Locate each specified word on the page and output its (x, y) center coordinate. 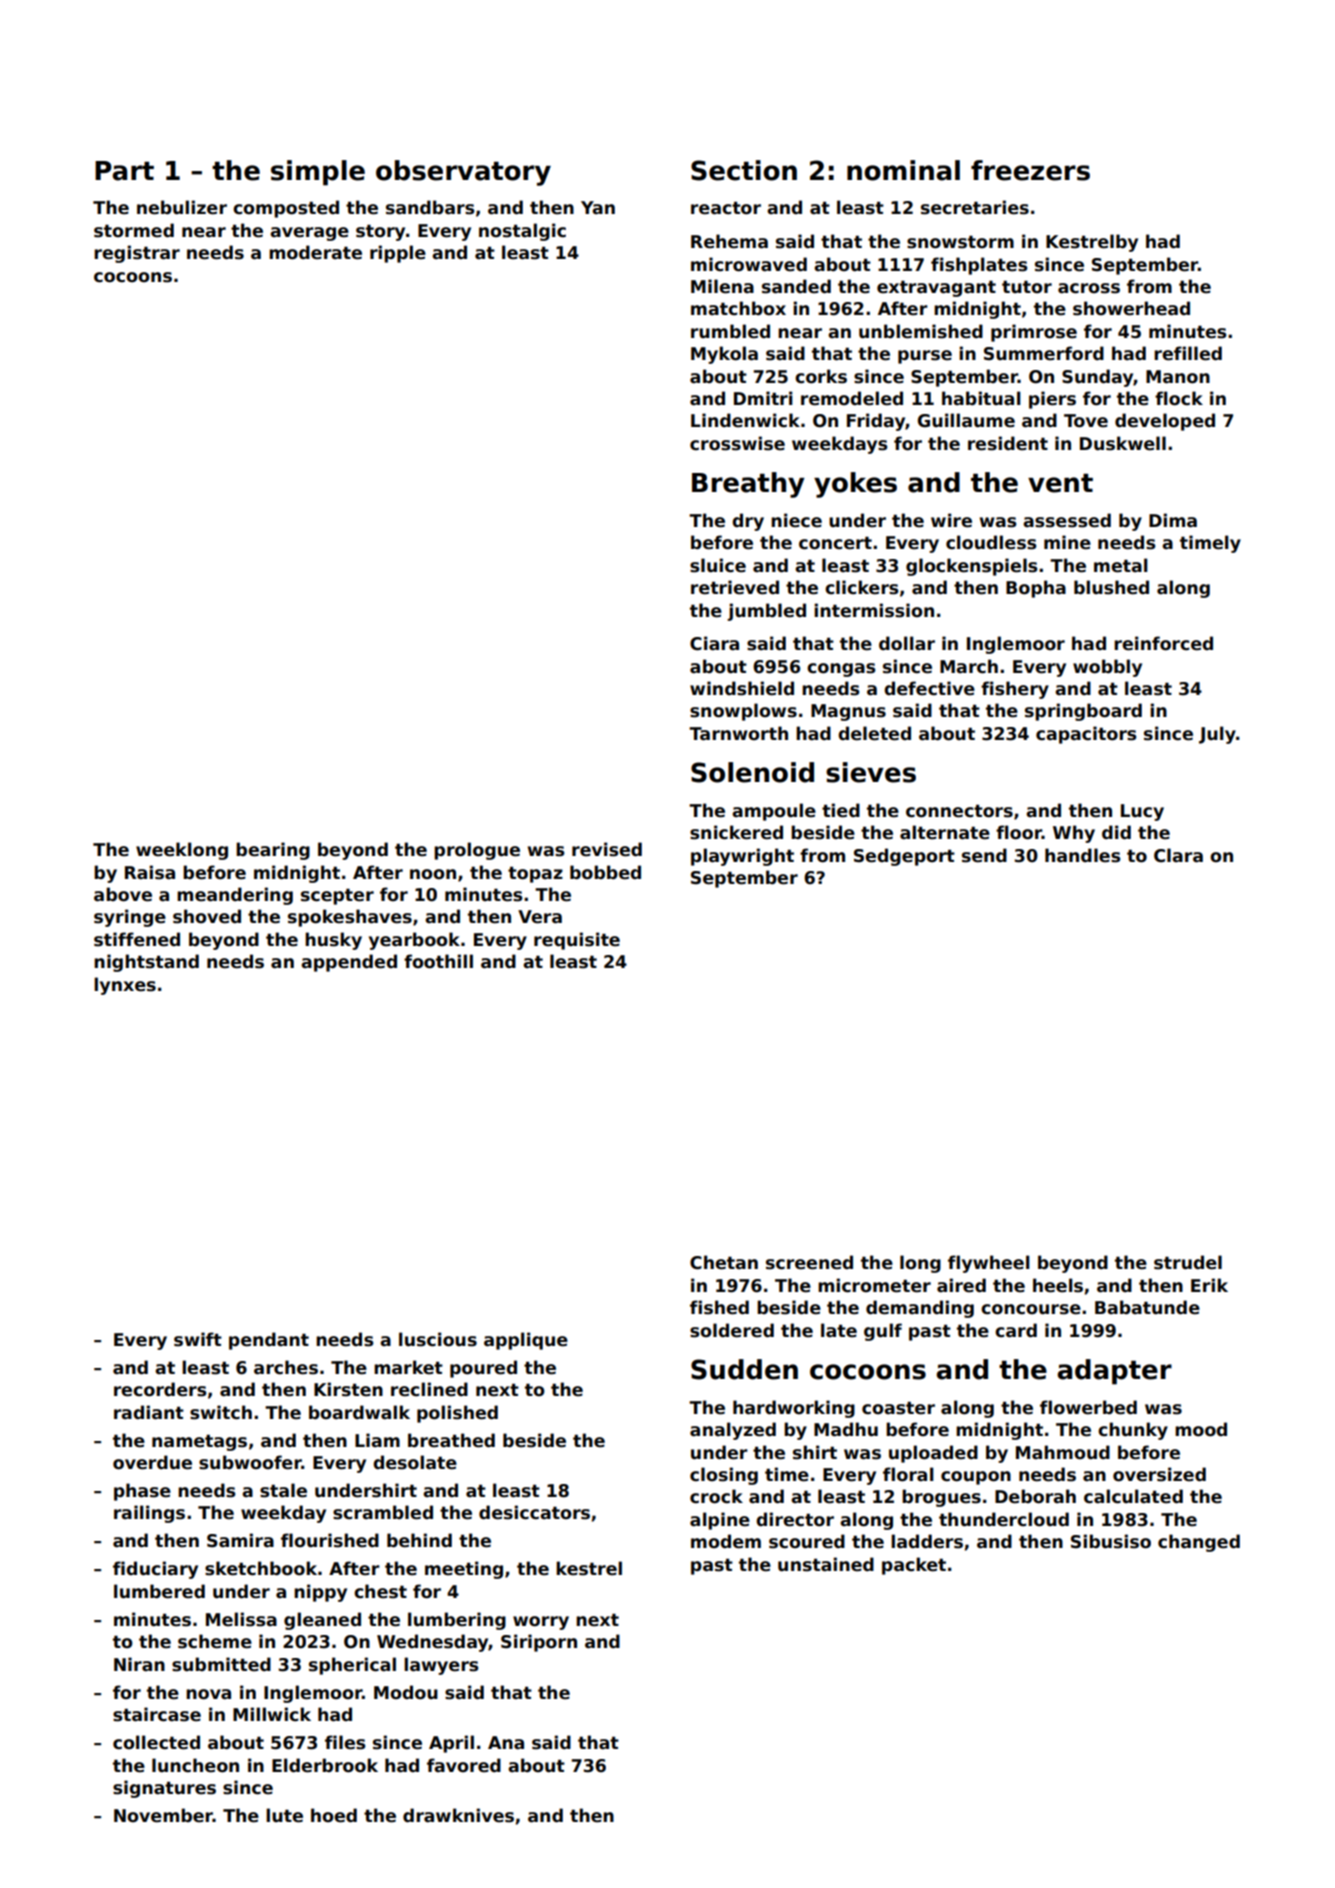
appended (349, 963)
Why (1074, 834)
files (345, 1742)
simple (318, 173)
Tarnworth (738, 733)
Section (744, 170)
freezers (1030, 170)
